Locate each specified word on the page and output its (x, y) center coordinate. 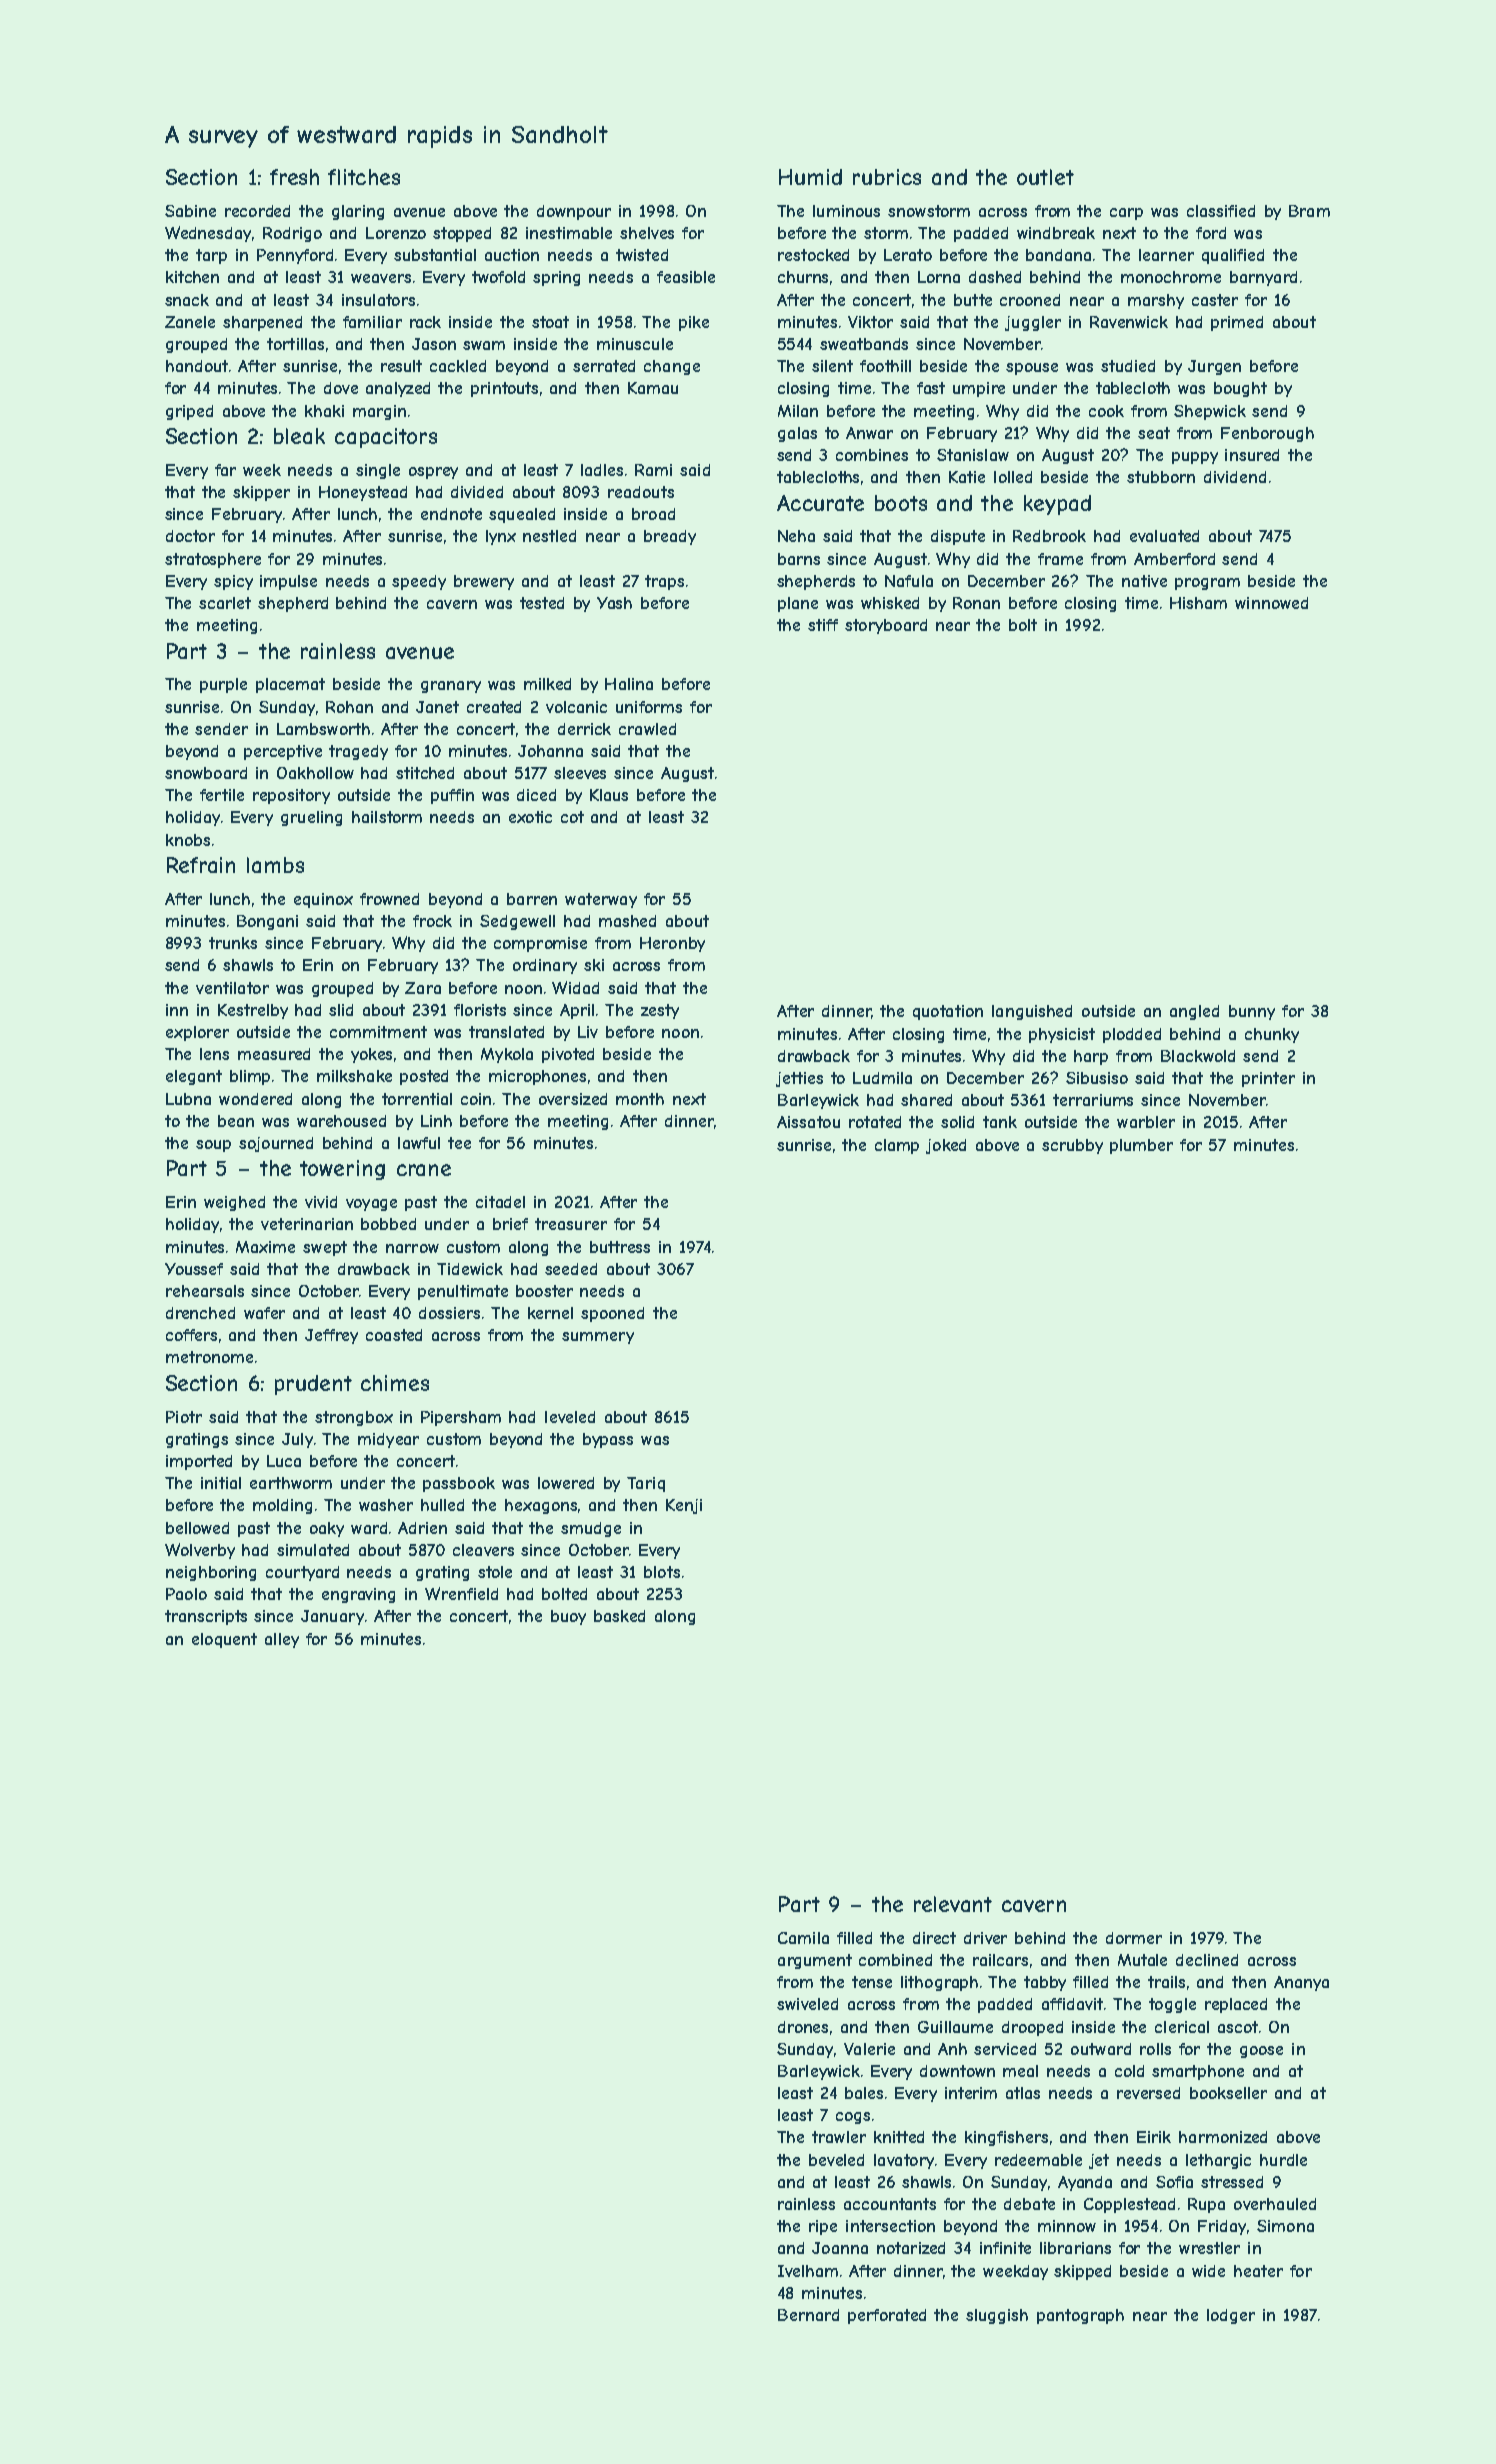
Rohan (349, 707)
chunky (1272, 1035)
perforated (887, 2316)
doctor (190, 536)
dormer (1134, 1938)
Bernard (808, 2315)
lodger (1231, 2316)
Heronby (672, 944)
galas (797, 434)
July (297, 1440)
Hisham (1198, 603)
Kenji (684, 1506)
